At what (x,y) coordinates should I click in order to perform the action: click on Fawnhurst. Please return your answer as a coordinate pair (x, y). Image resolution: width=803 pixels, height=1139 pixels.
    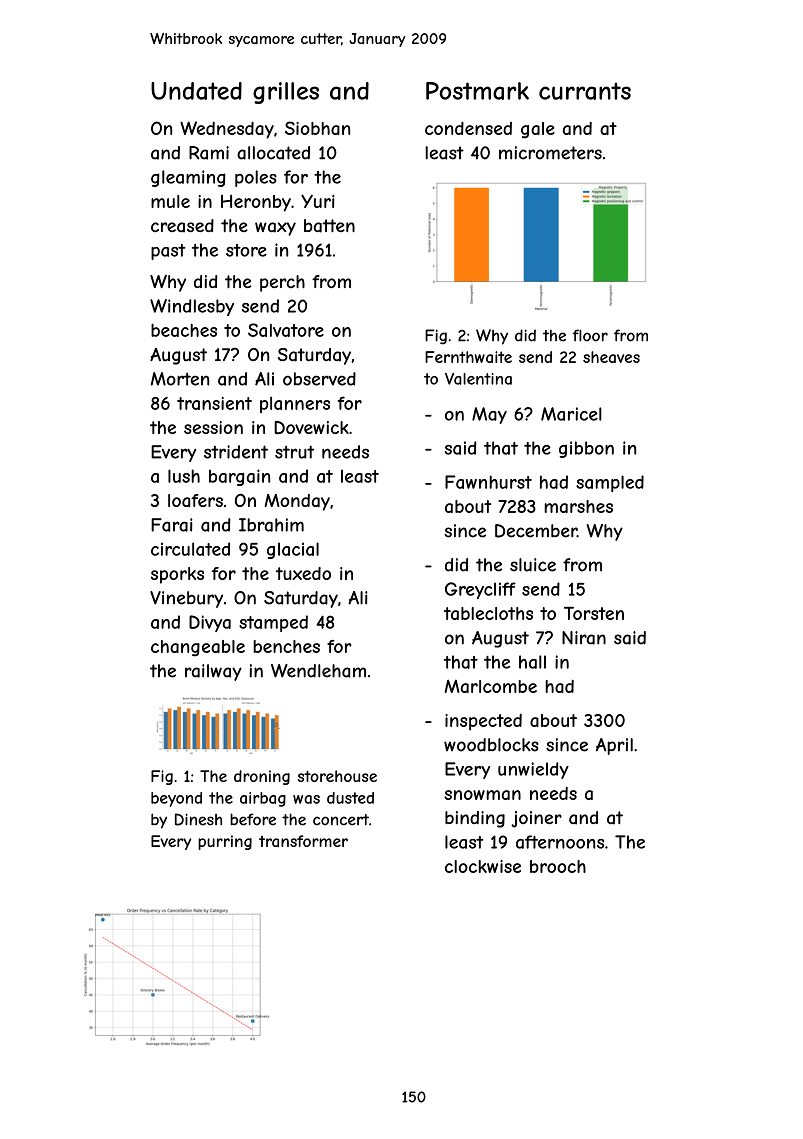
    Looking at the image, I should click on (488, 482).
